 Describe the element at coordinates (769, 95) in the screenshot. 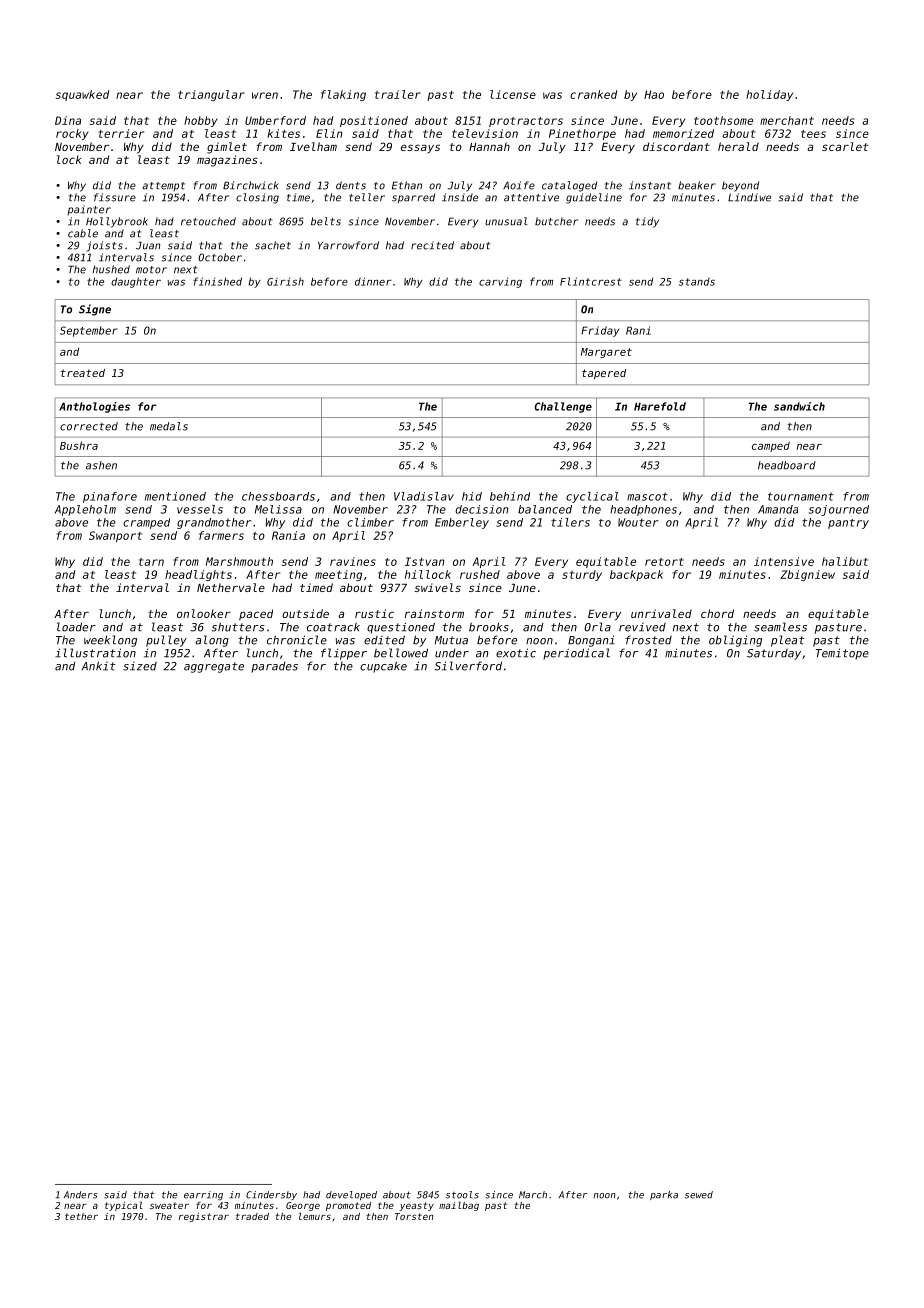

I see `holiday` at that location.
